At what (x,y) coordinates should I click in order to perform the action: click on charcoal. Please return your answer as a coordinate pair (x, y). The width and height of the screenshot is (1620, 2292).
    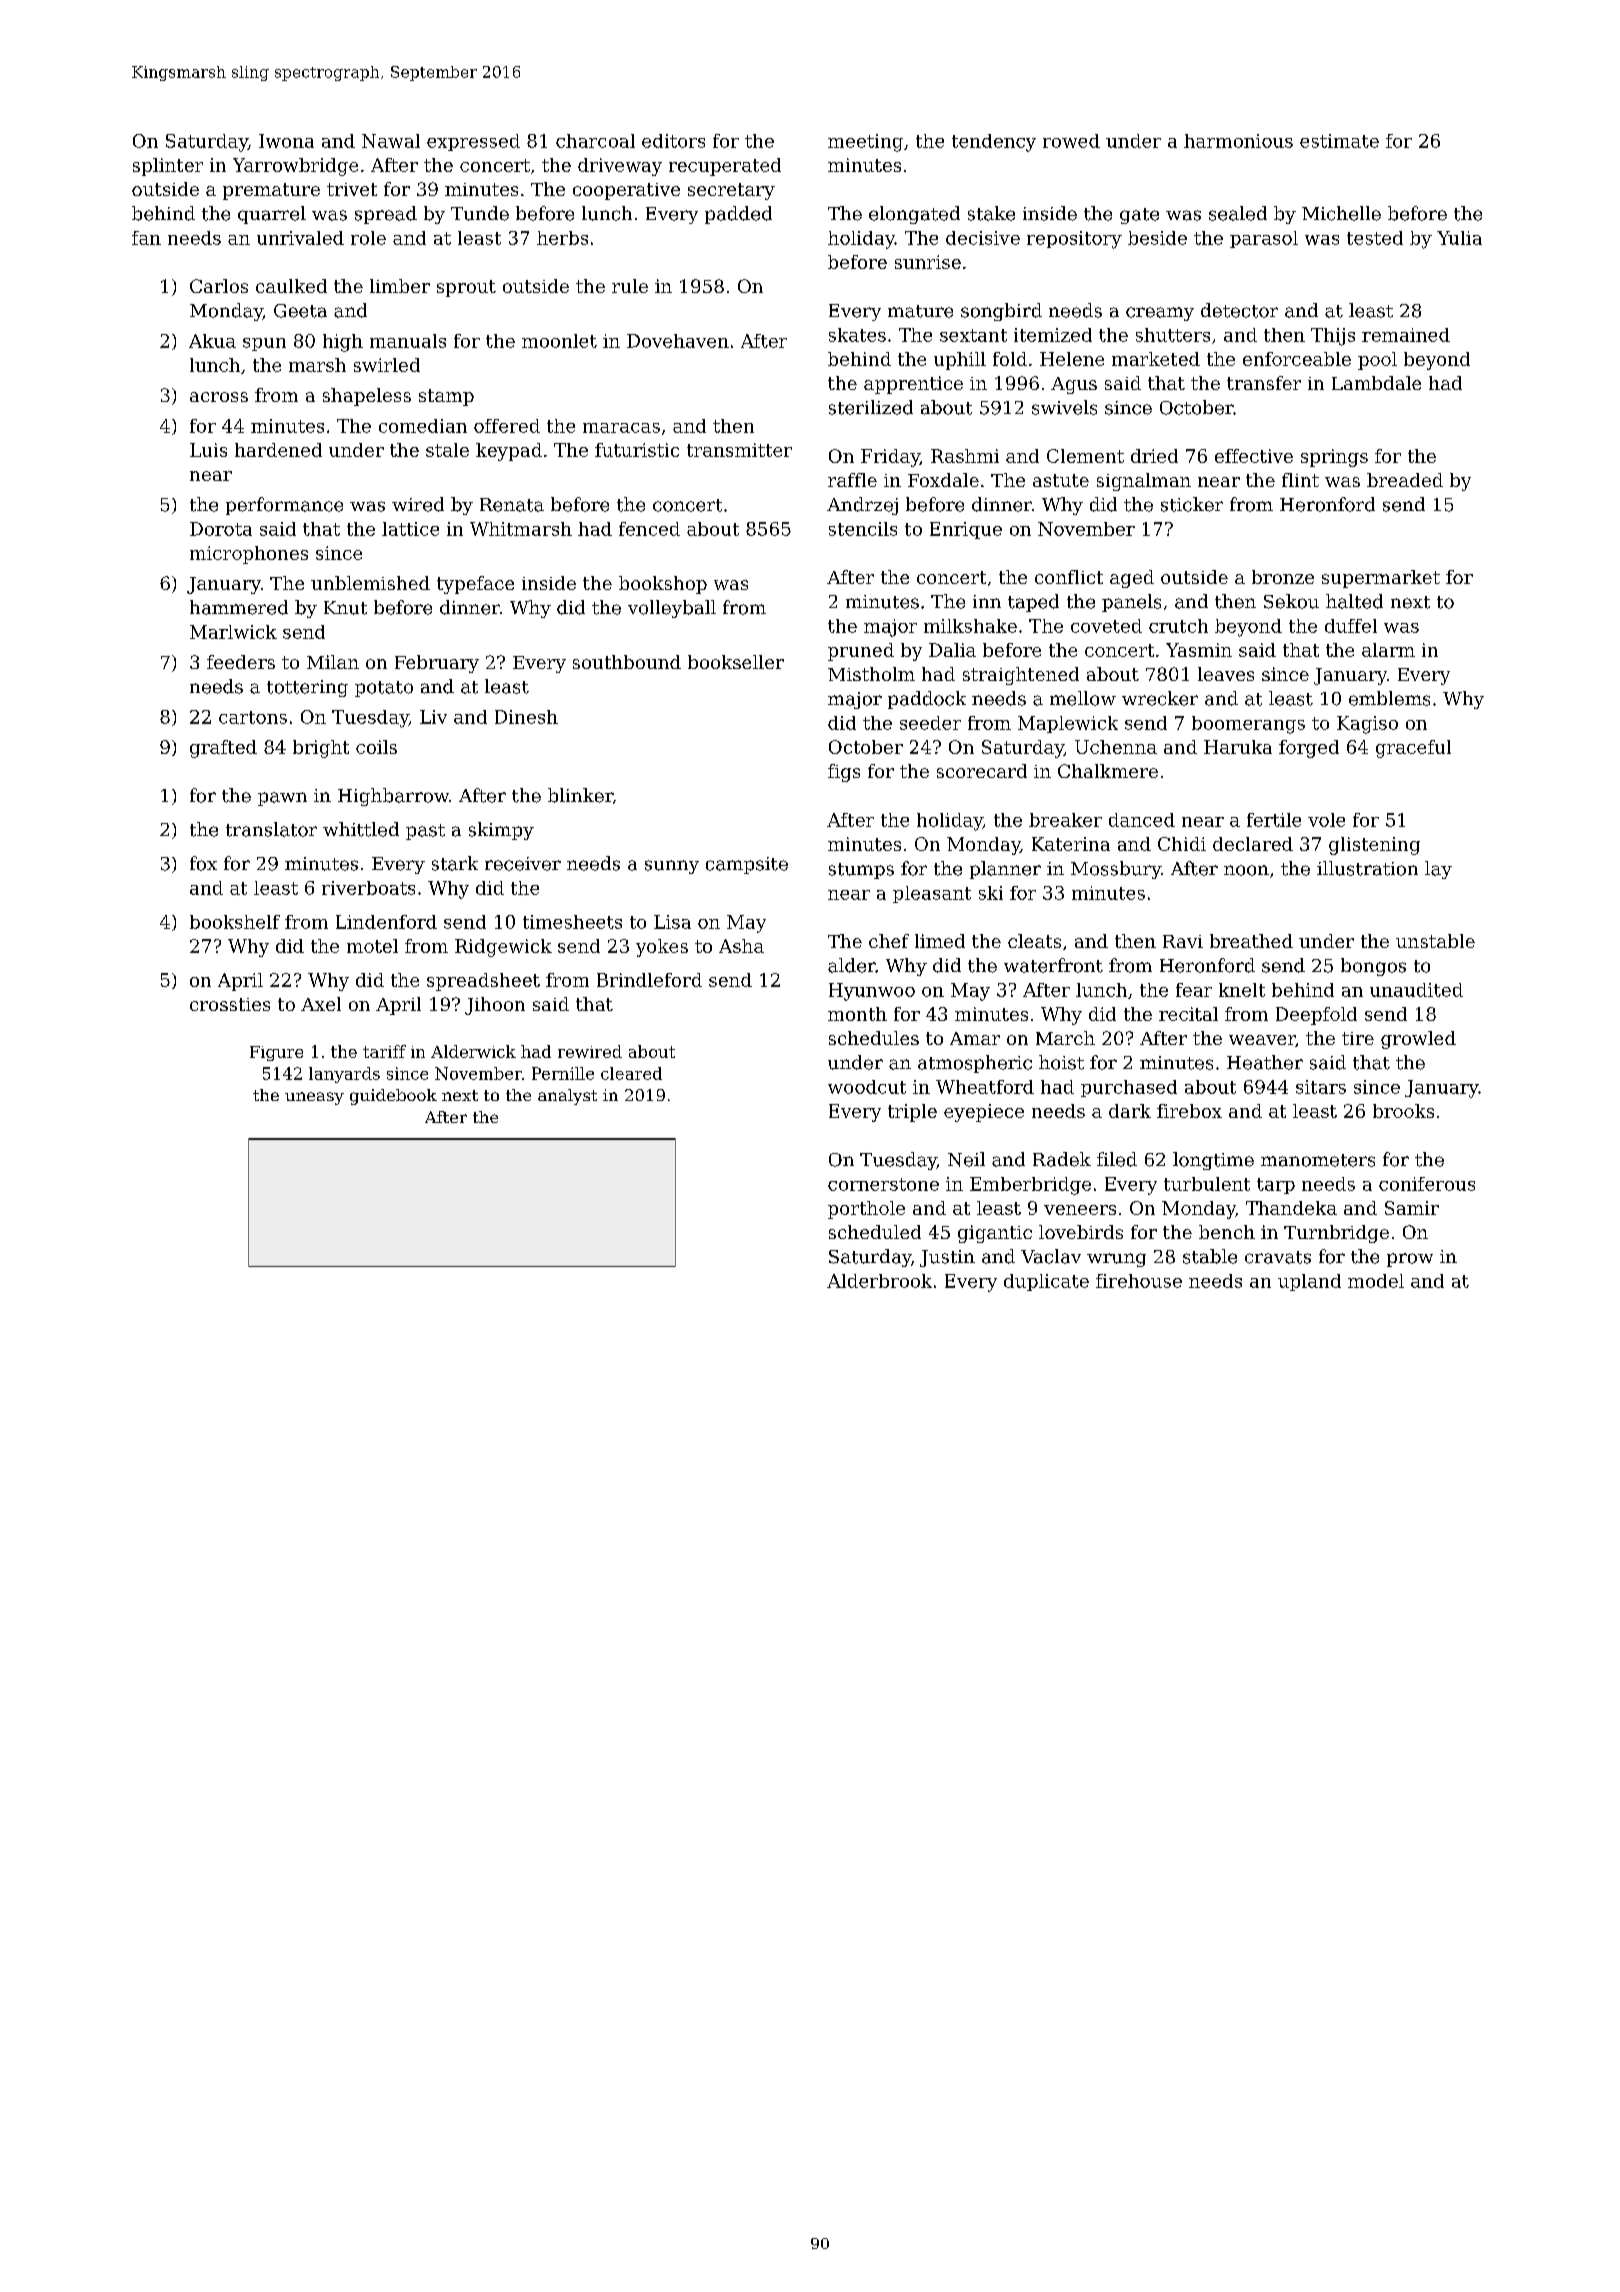
    Looking at the image, I should click on (595, 141).
